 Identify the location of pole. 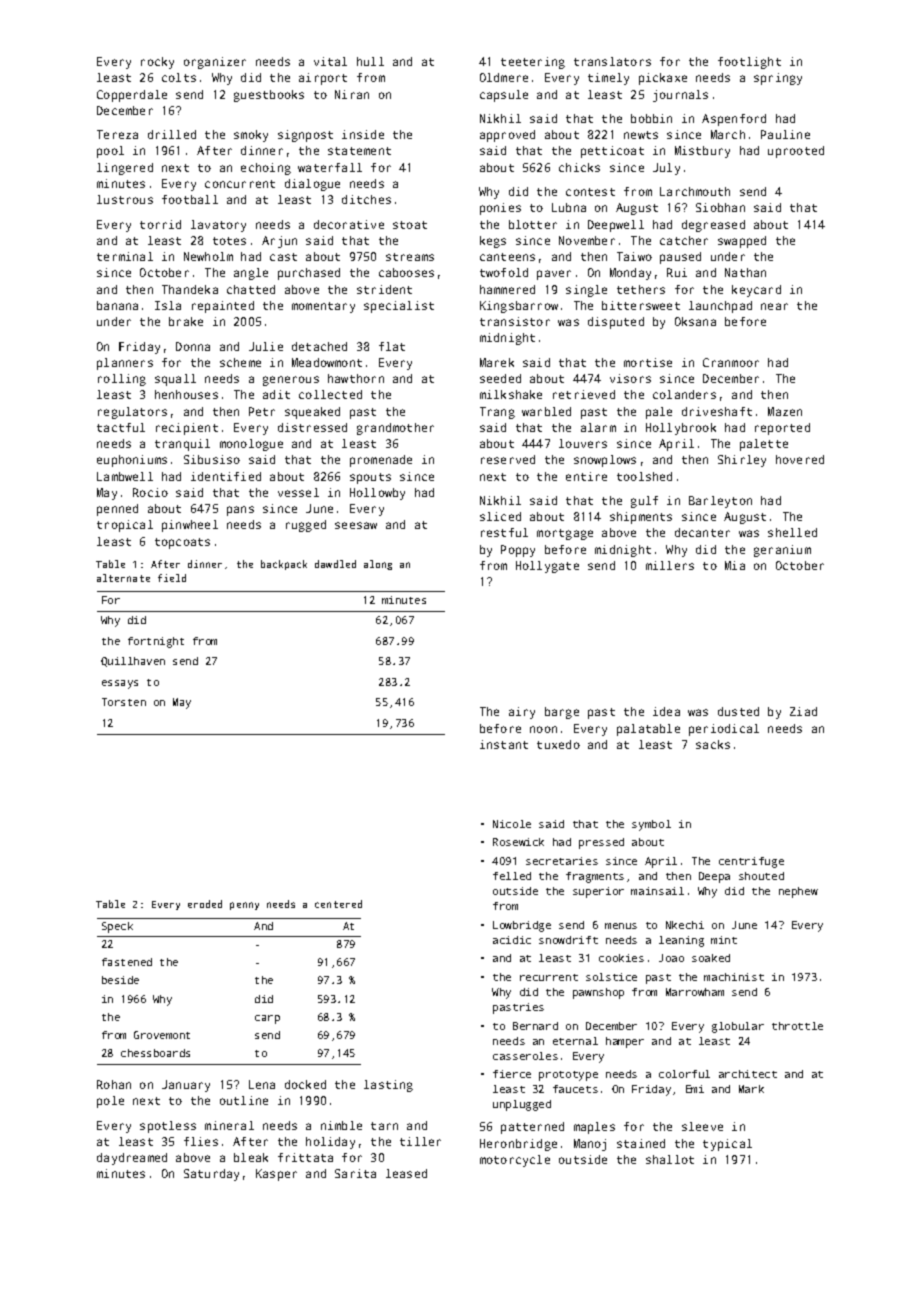
(110, 1102).
